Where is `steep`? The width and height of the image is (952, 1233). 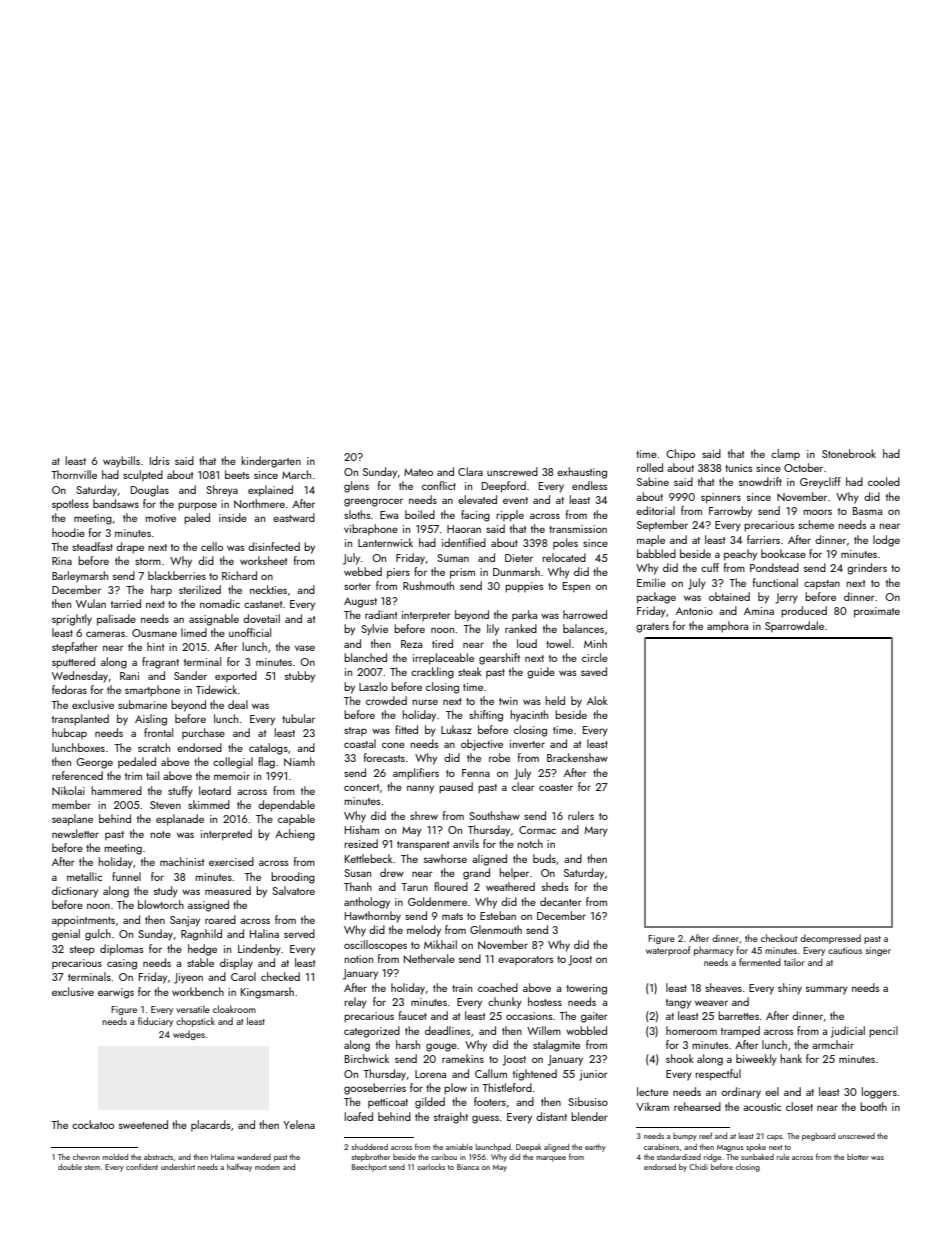 steep is located at coordinates (82, 951).
